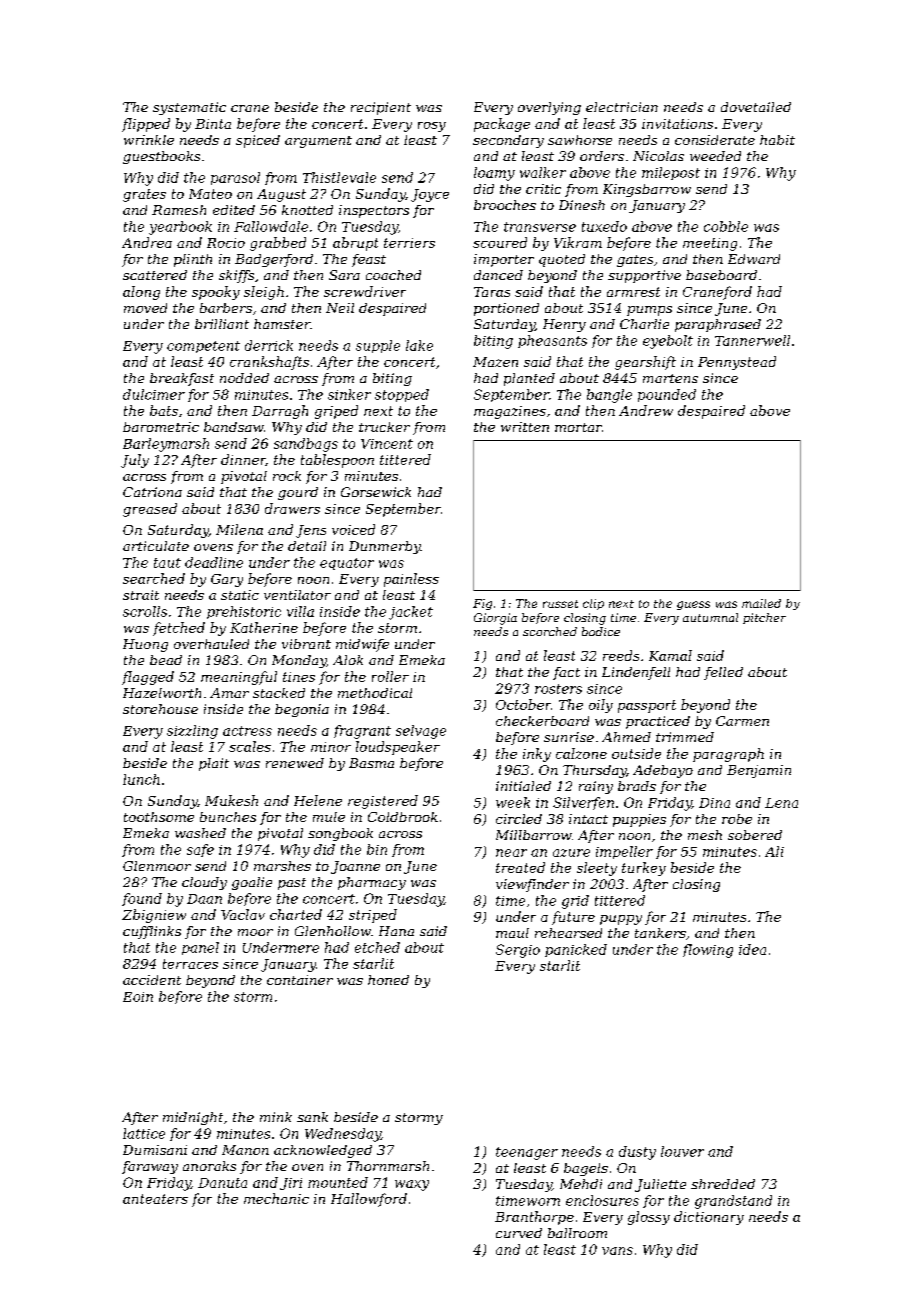 This screenshot has height=1308, width=924. I want to click on Edward, so click(754, 259).
